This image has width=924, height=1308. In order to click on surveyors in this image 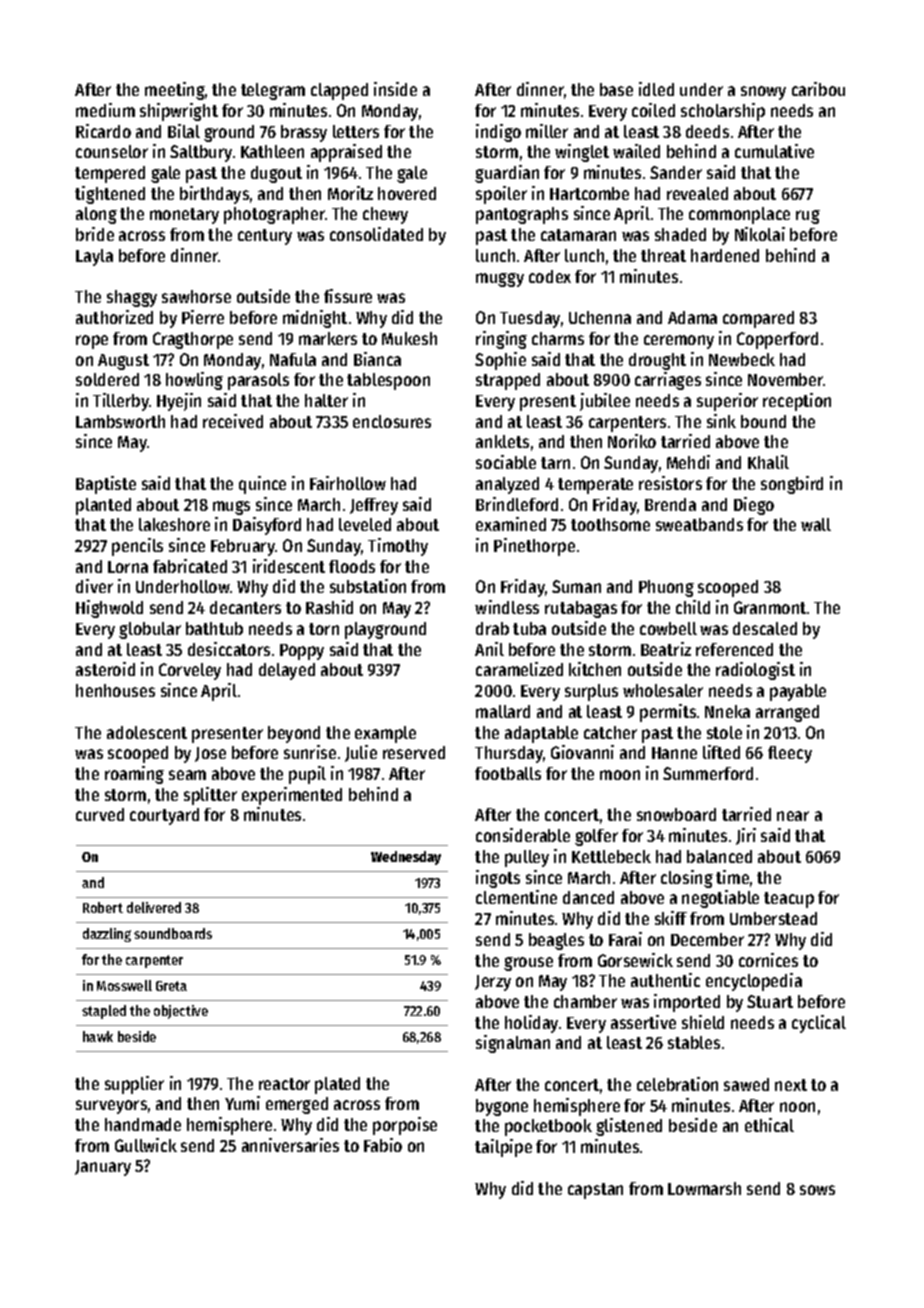, I will do `click(111, 1107)`.
